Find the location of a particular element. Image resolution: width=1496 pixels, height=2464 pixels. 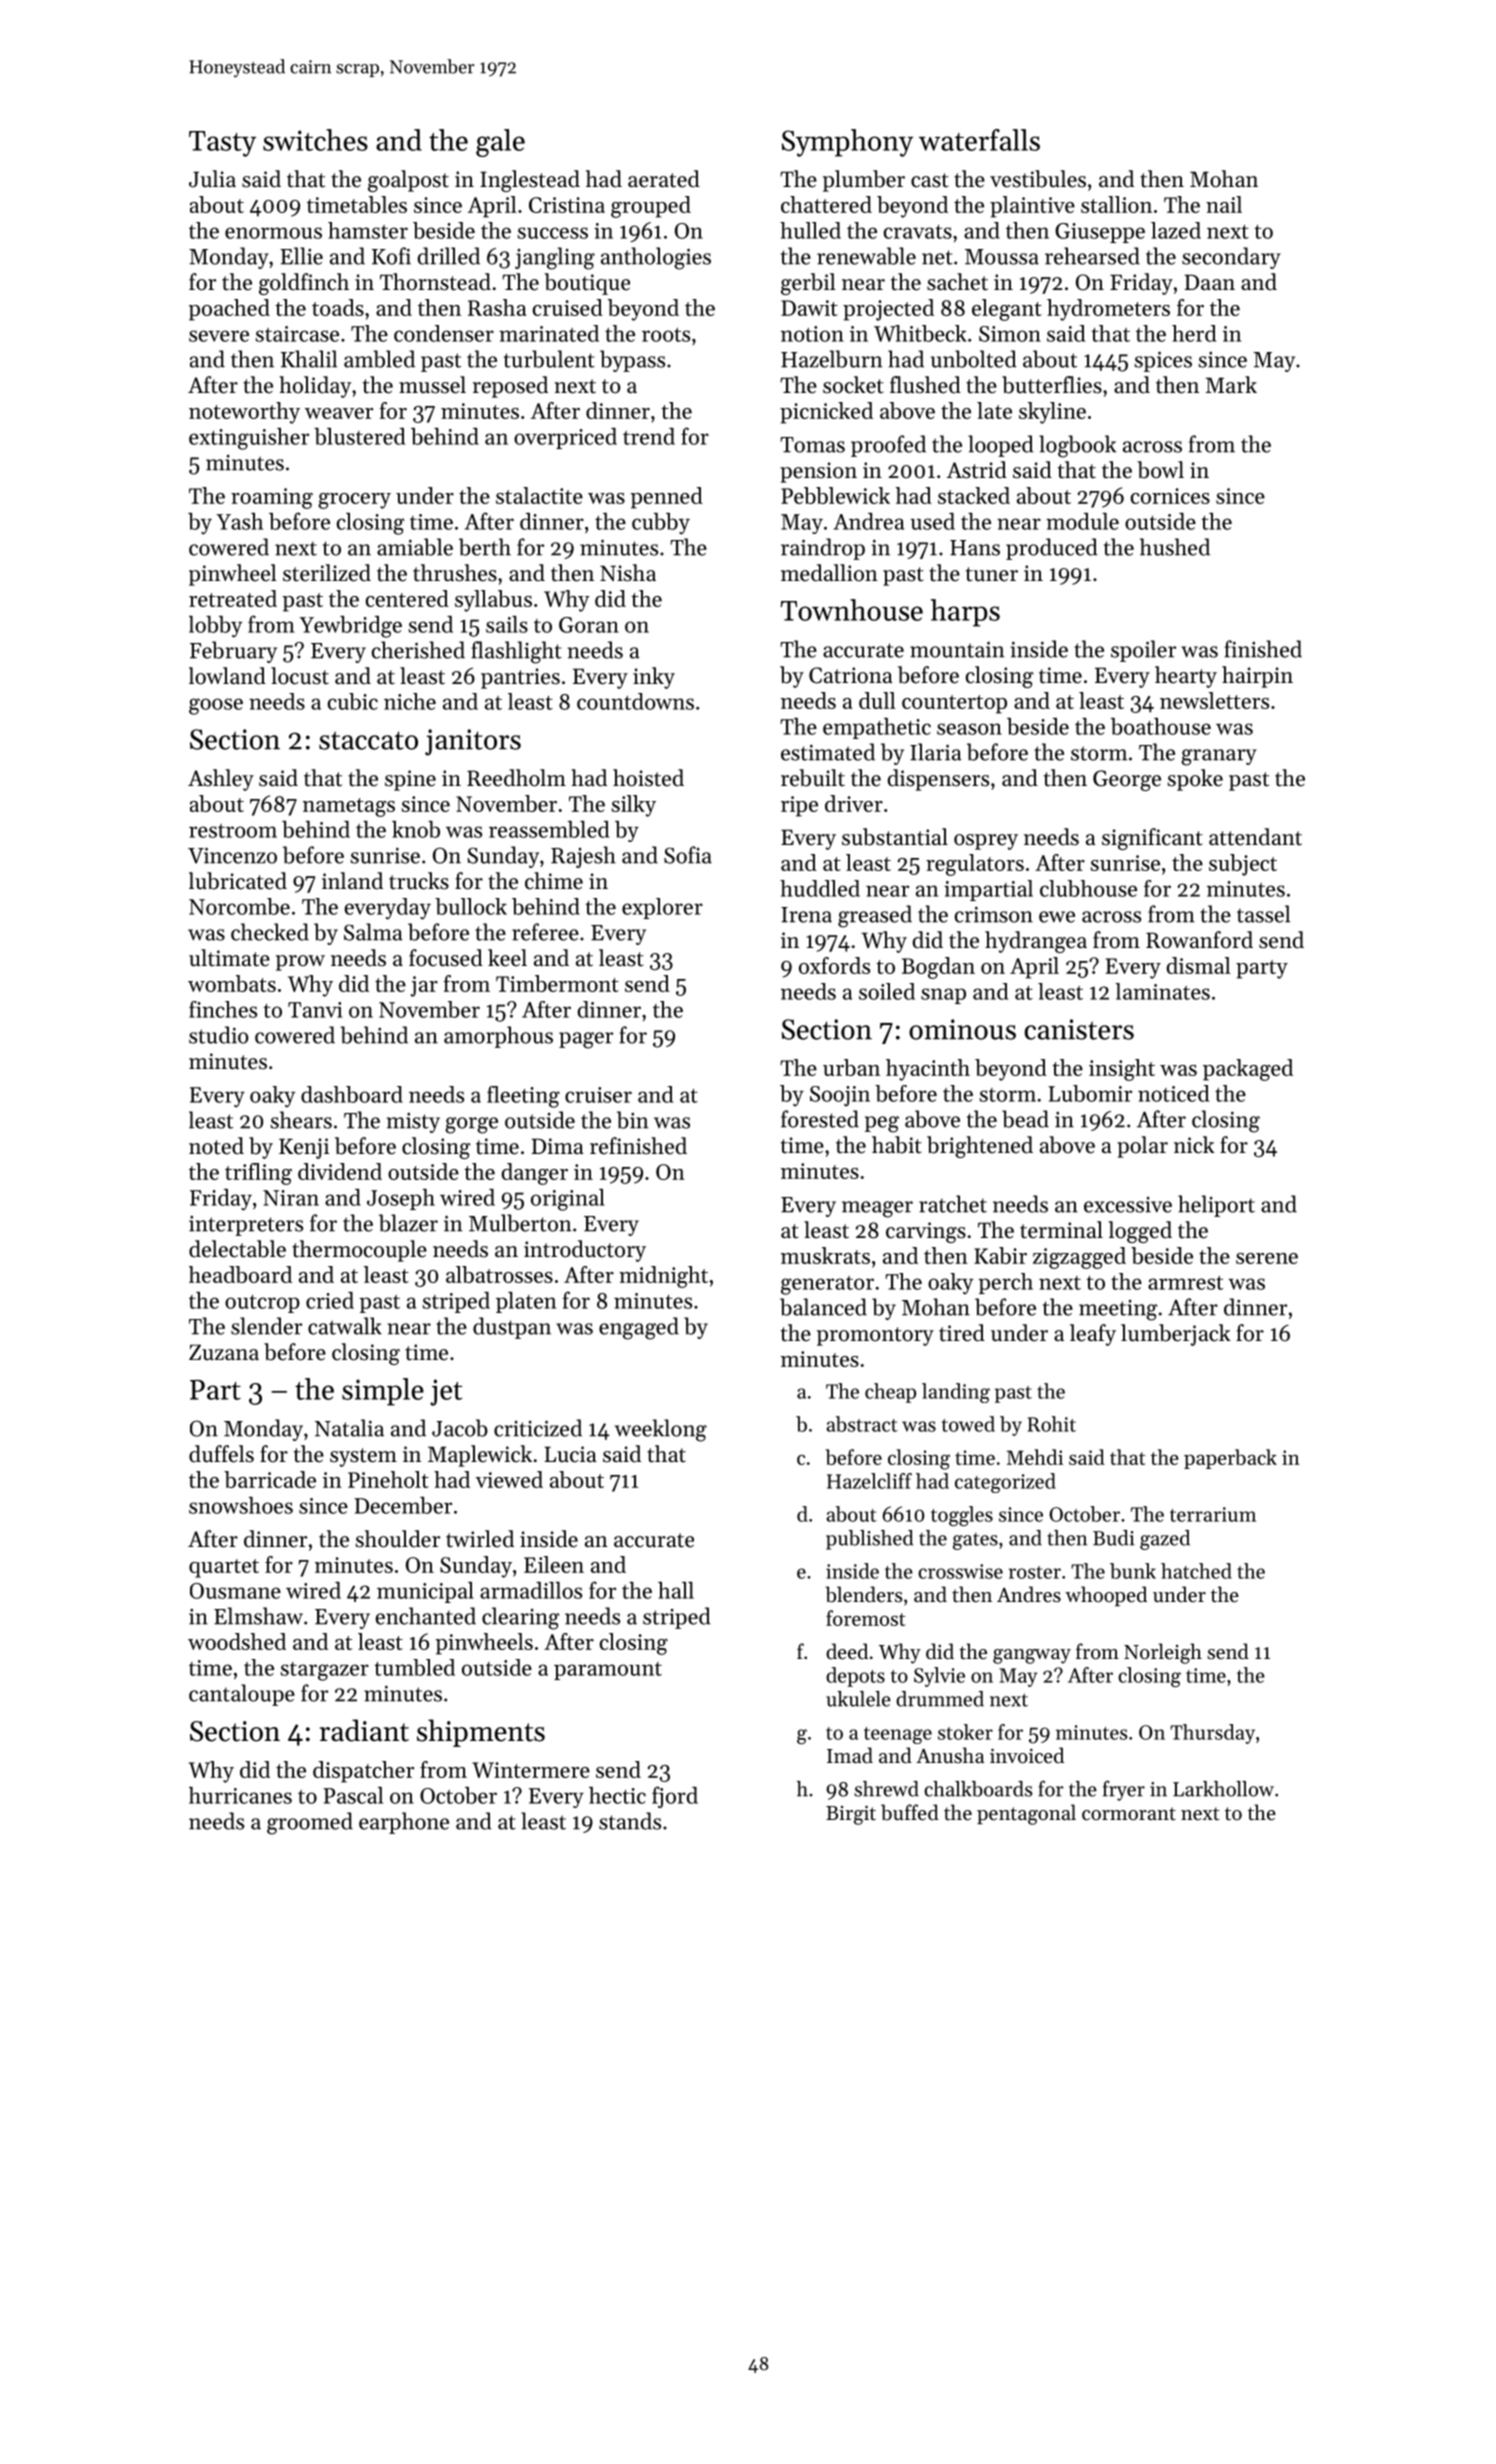

woodshed is located at coordinates (237, 1641).
